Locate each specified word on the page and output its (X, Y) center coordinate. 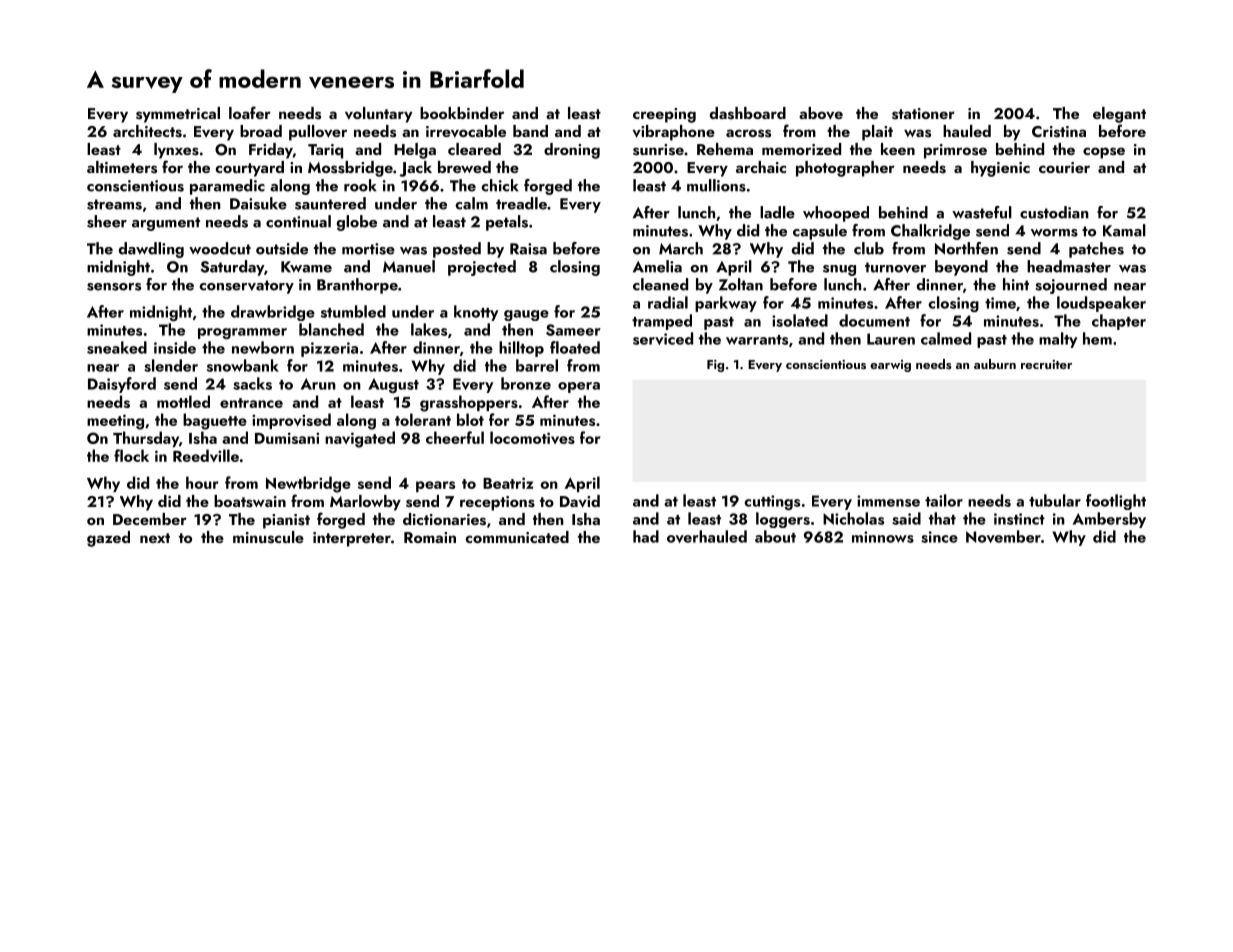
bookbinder (462, 113)
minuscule (268, 537)
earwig (890, 366)
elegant (1119, 115)
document (874, 320)
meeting (115, 422)
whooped (836, 214)
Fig (715, 366)
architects (147, 131)
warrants (757, 340)
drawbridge (273, 313)
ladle (777, 212)
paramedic (227, 187)
